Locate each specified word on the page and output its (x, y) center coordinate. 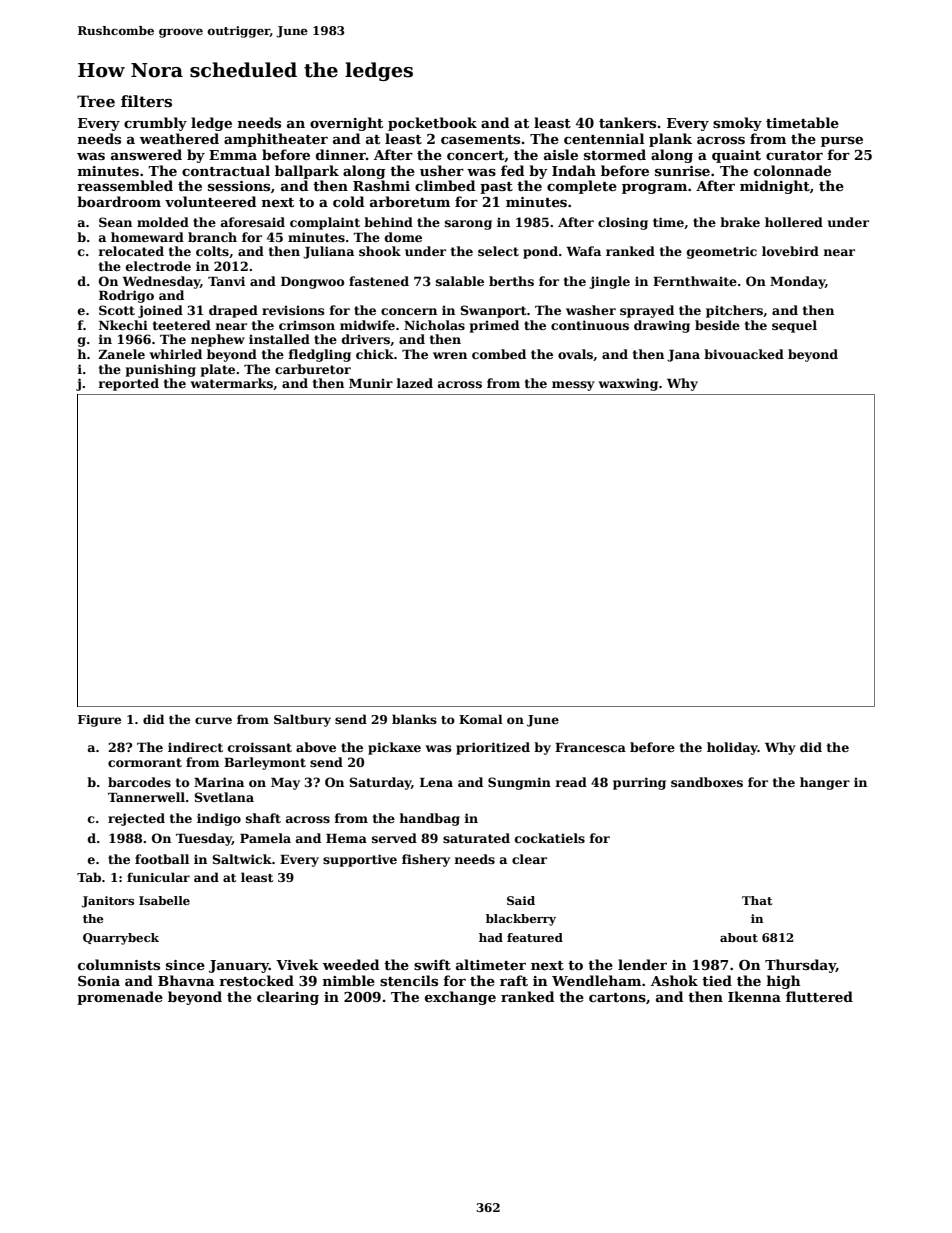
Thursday (800, 966)
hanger (825, 783)
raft (514, 980)
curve (213, 720)
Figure (99, 721)
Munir (371, 383)
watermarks (232, 383)
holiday (732, 748)
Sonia (99, 981)
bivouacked (744, 354)
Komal (481, 719)
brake (740, 222)
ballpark (307, 172)
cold (348, 201)
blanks (414, 719)
